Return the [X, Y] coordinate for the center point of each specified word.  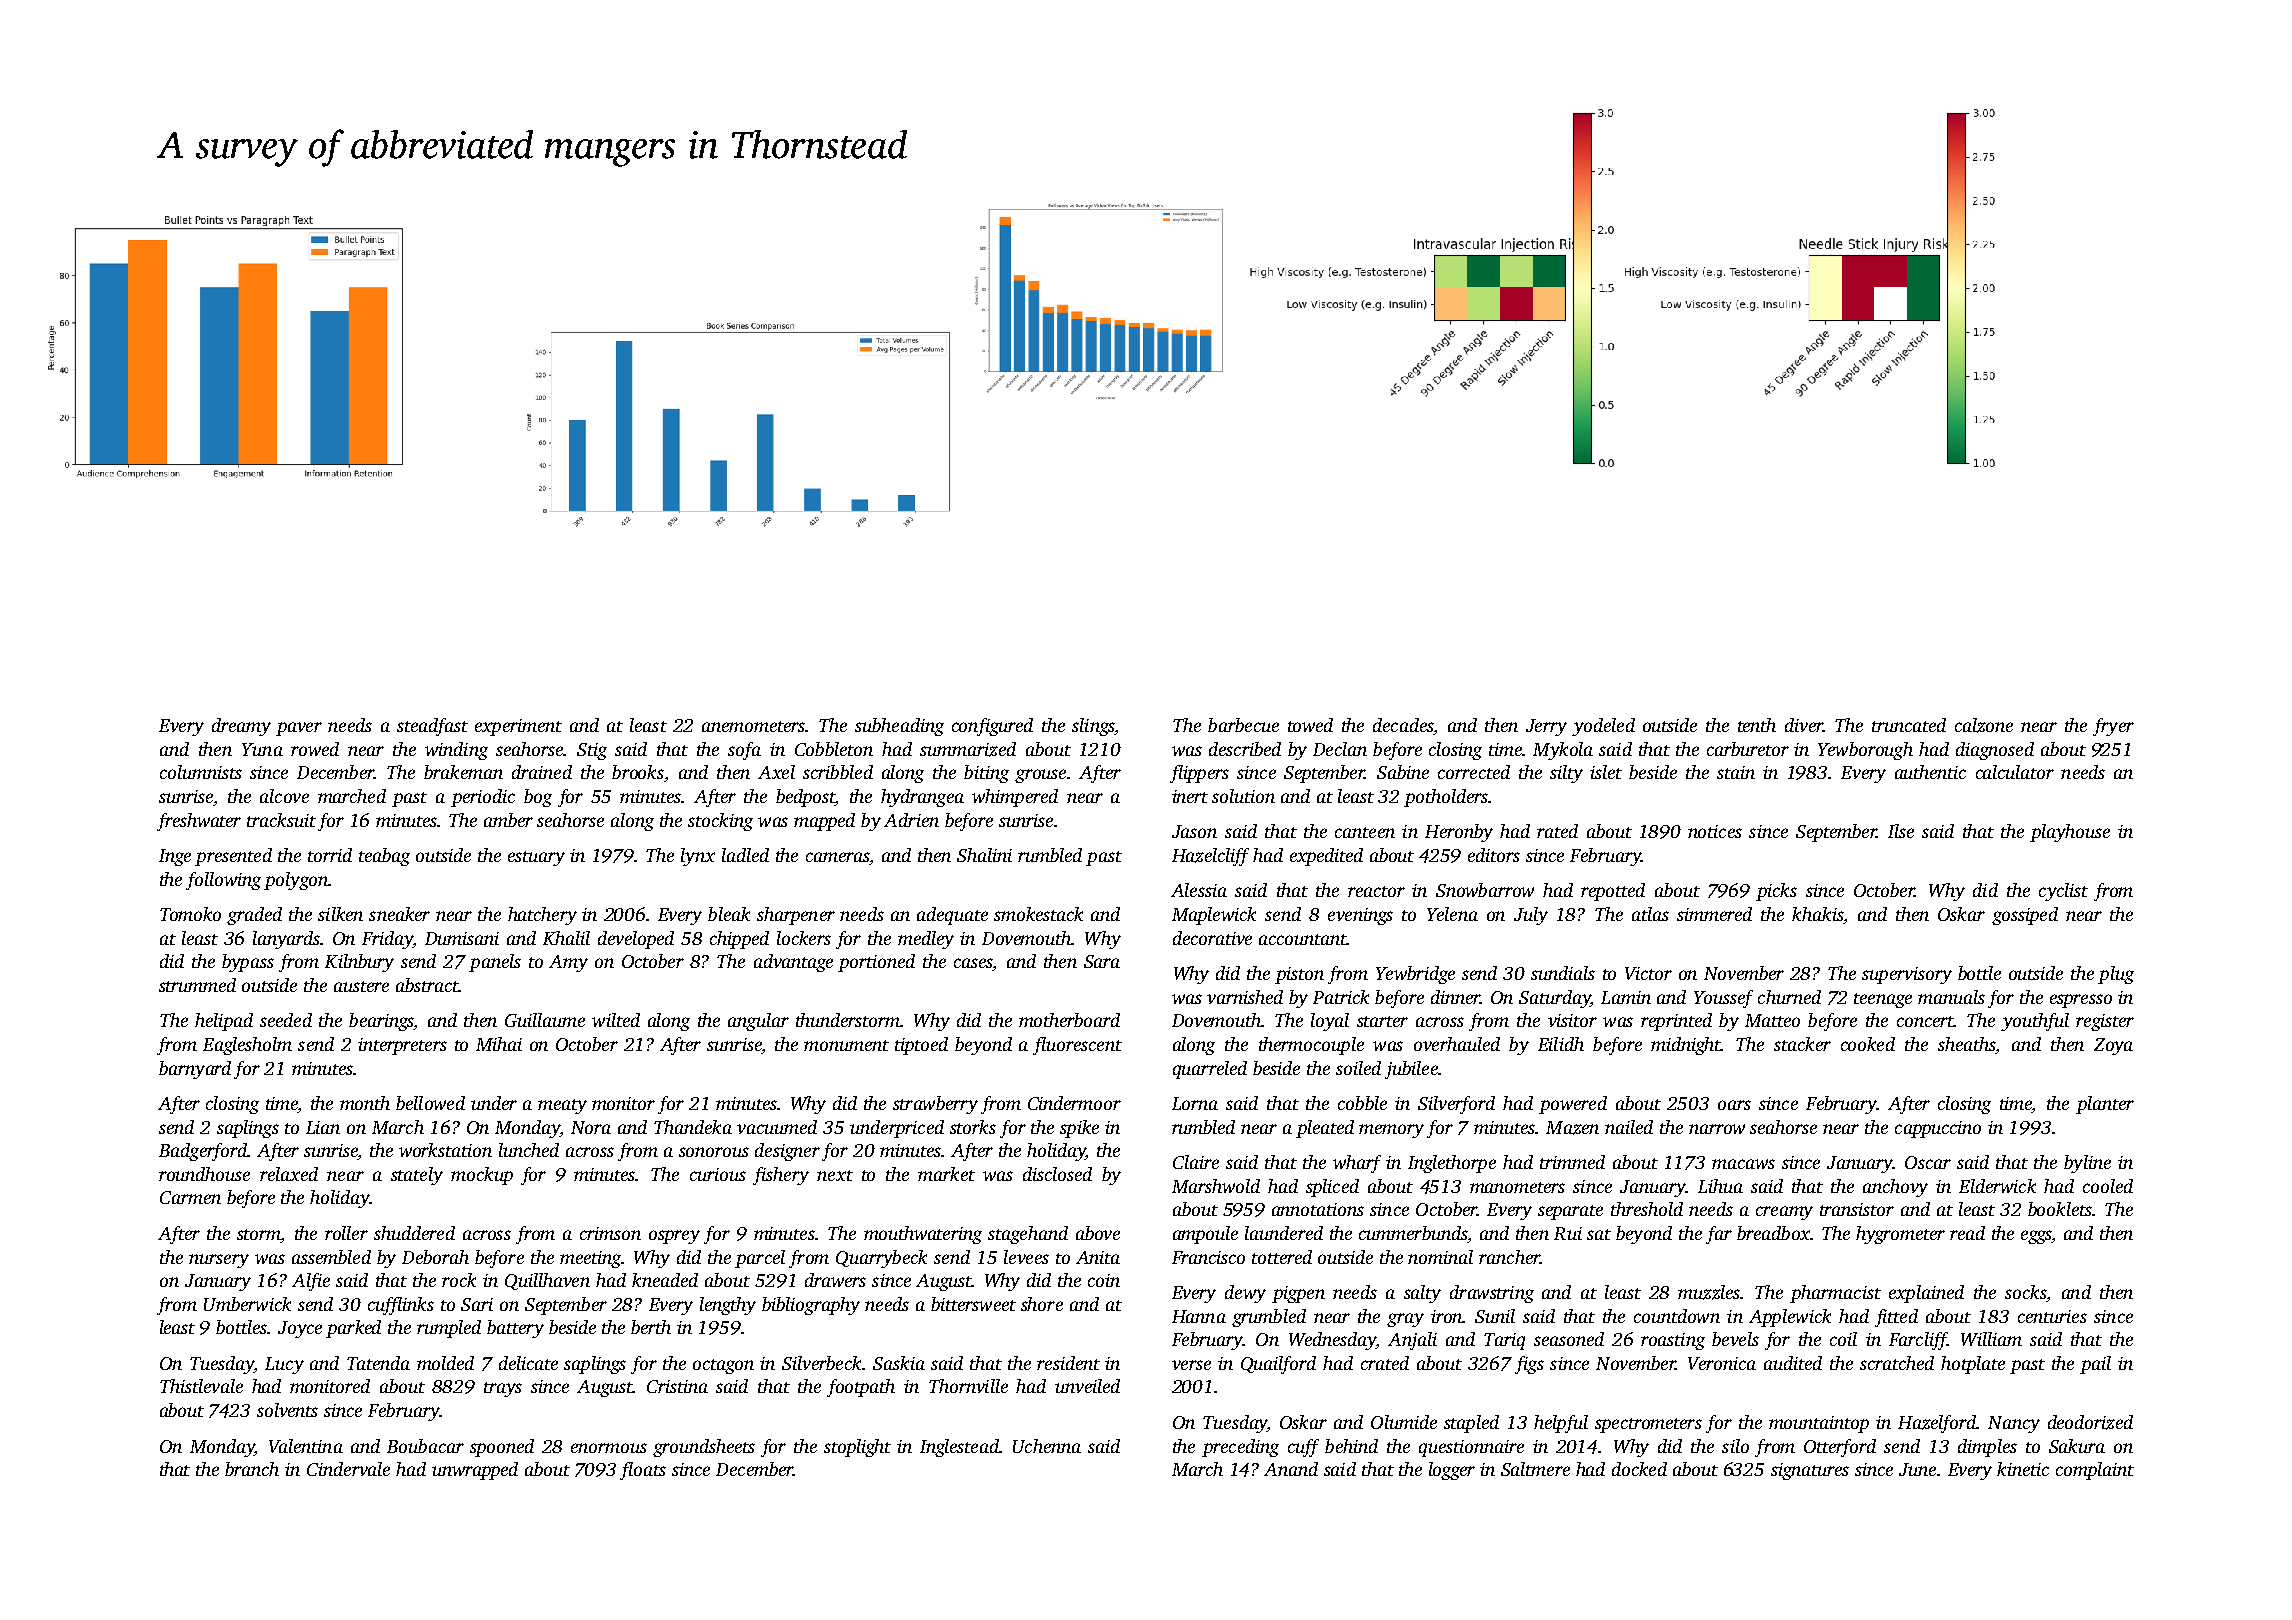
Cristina [677, 1386]
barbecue [1243, 725]
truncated [1909, 725]
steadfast [432, 727]
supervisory [1907, 975]
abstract [427, 985]
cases [973, 964]
